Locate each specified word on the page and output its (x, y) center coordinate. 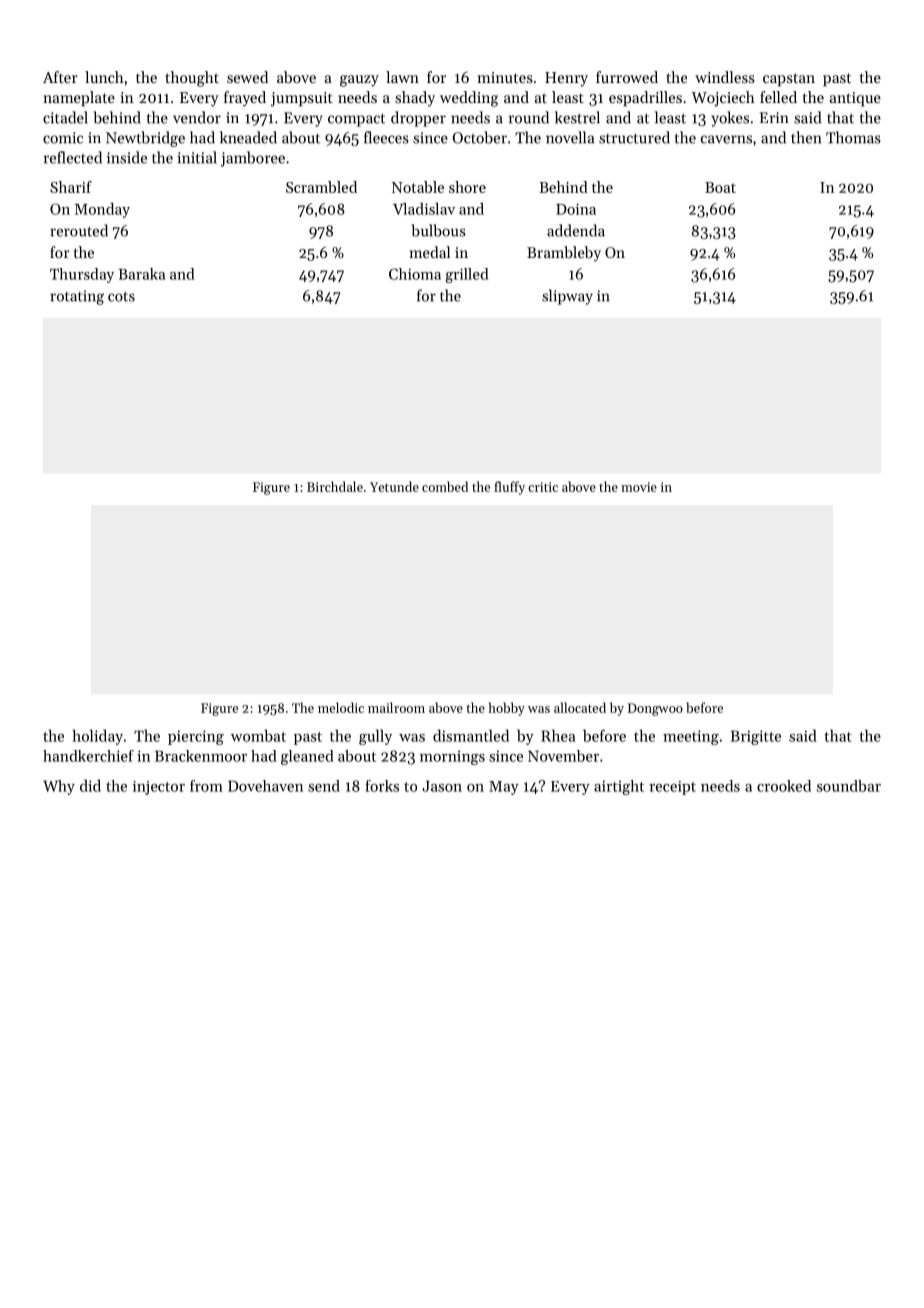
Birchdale (335, 486)
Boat (720, 187)
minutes (505, 77)
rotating (77, 297)
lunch (104, 77)
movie (639, 487)
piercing (196, 737)
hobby (507, 709)
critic (543, 487)
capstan (789, 79)
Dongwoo (655, 709)
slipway (567, 297)
